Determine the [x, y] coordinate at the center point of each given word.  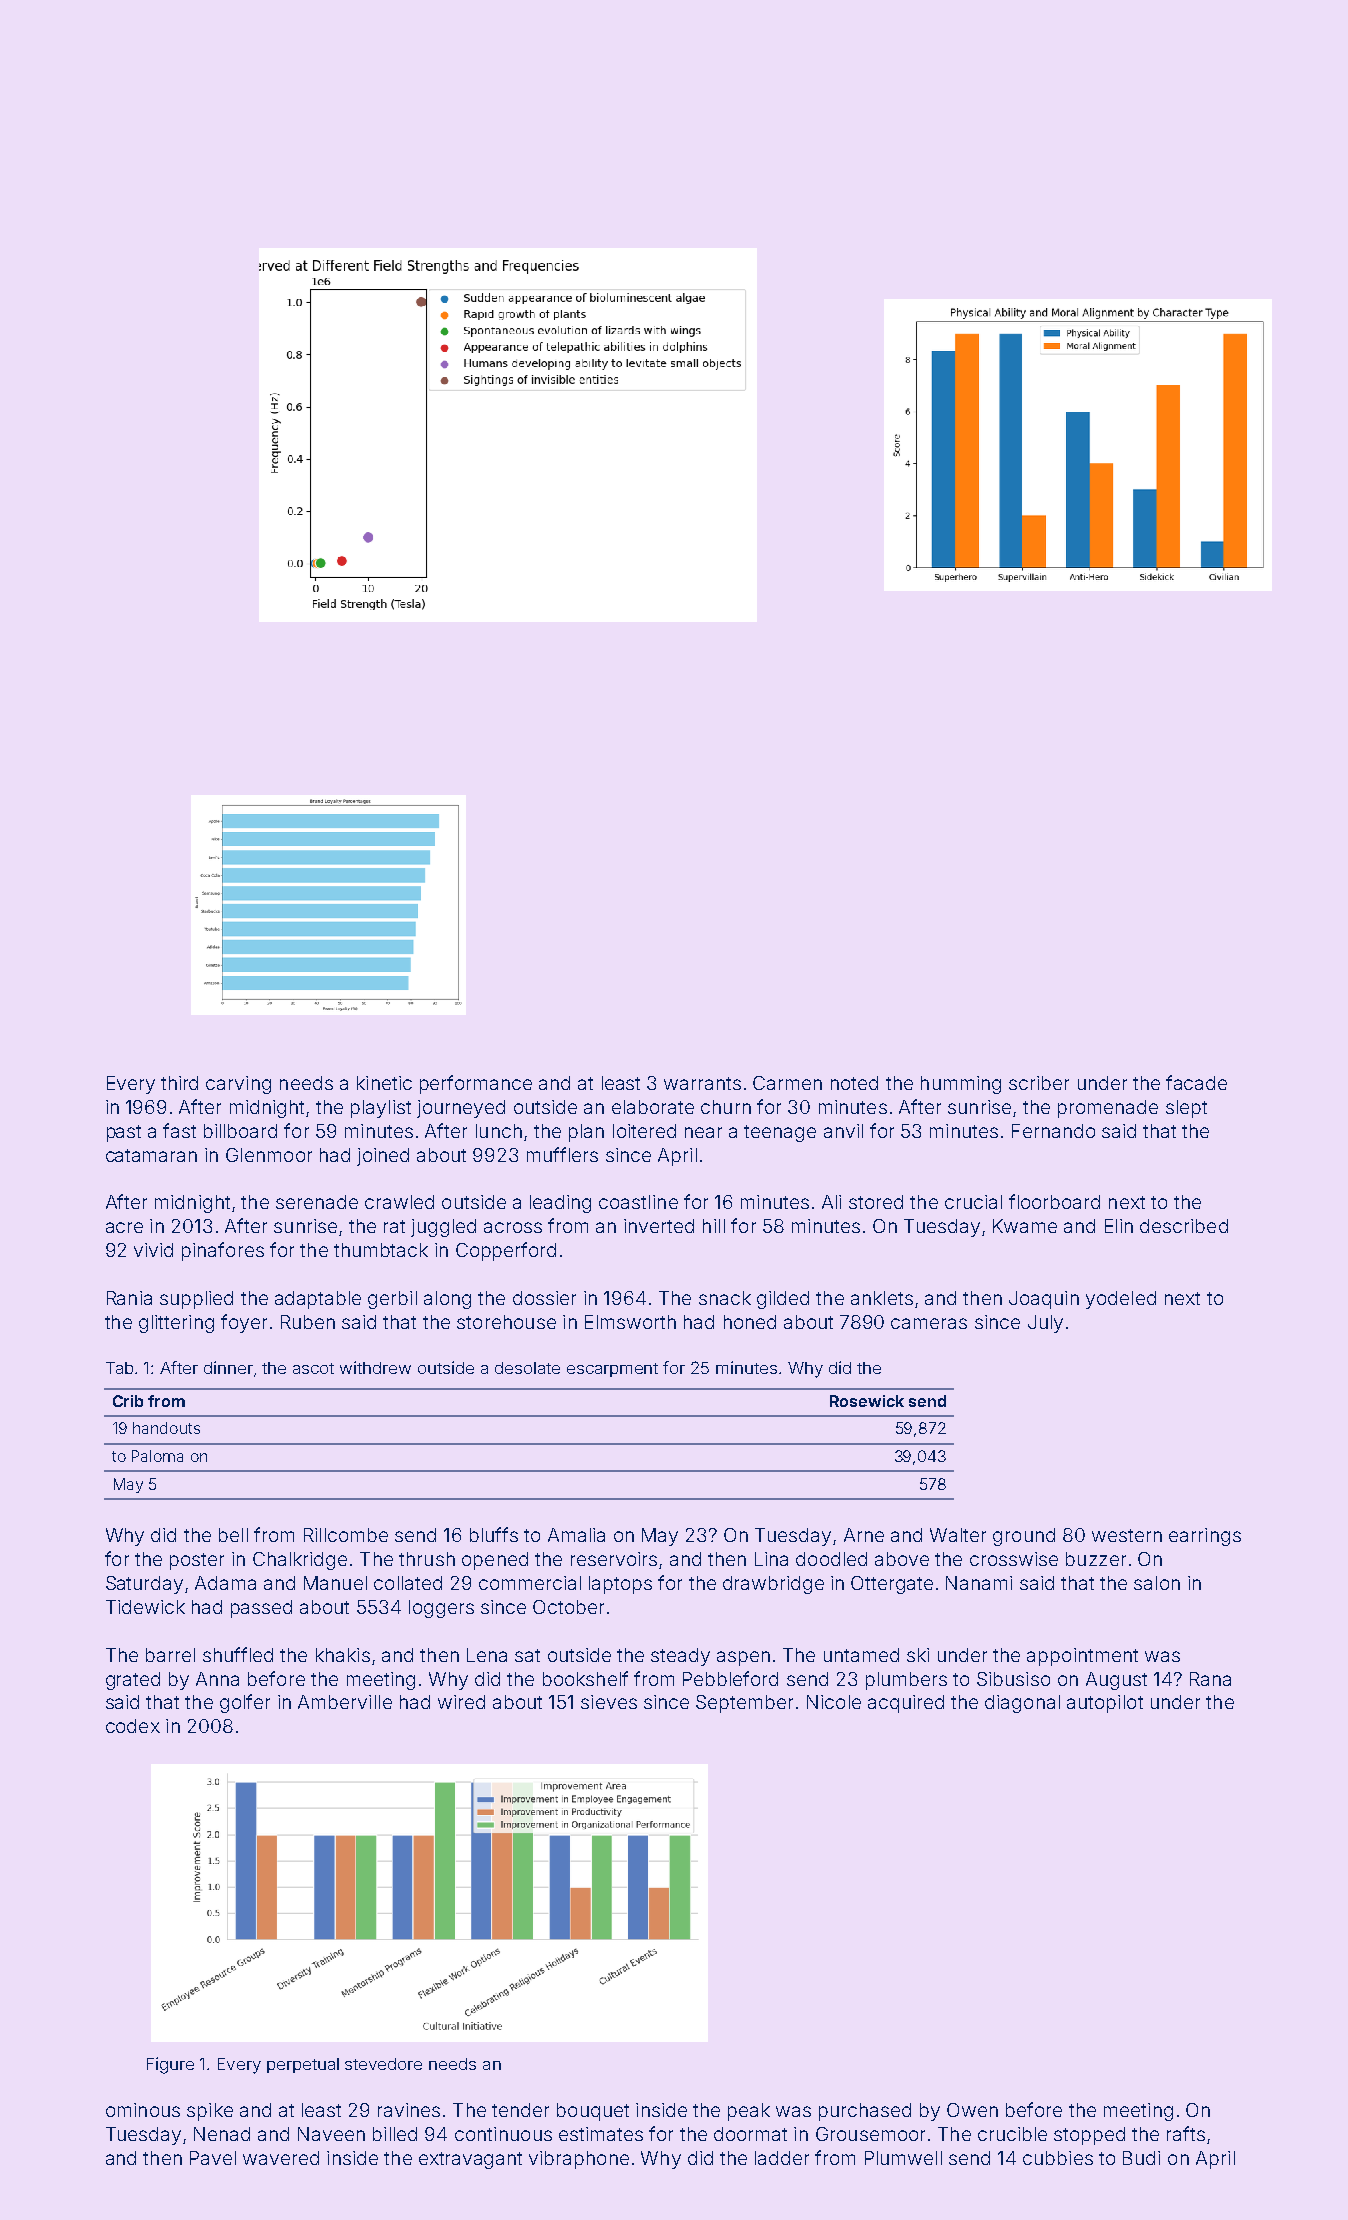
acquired [906, 1704]
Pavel [213, 2158]
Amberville [345, 1702]
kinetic [384, 1083]
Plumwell [903, 2158]
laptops [620, 1585]
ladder [782, 2158]
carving [238, 1085]
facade [1196, 1082]
